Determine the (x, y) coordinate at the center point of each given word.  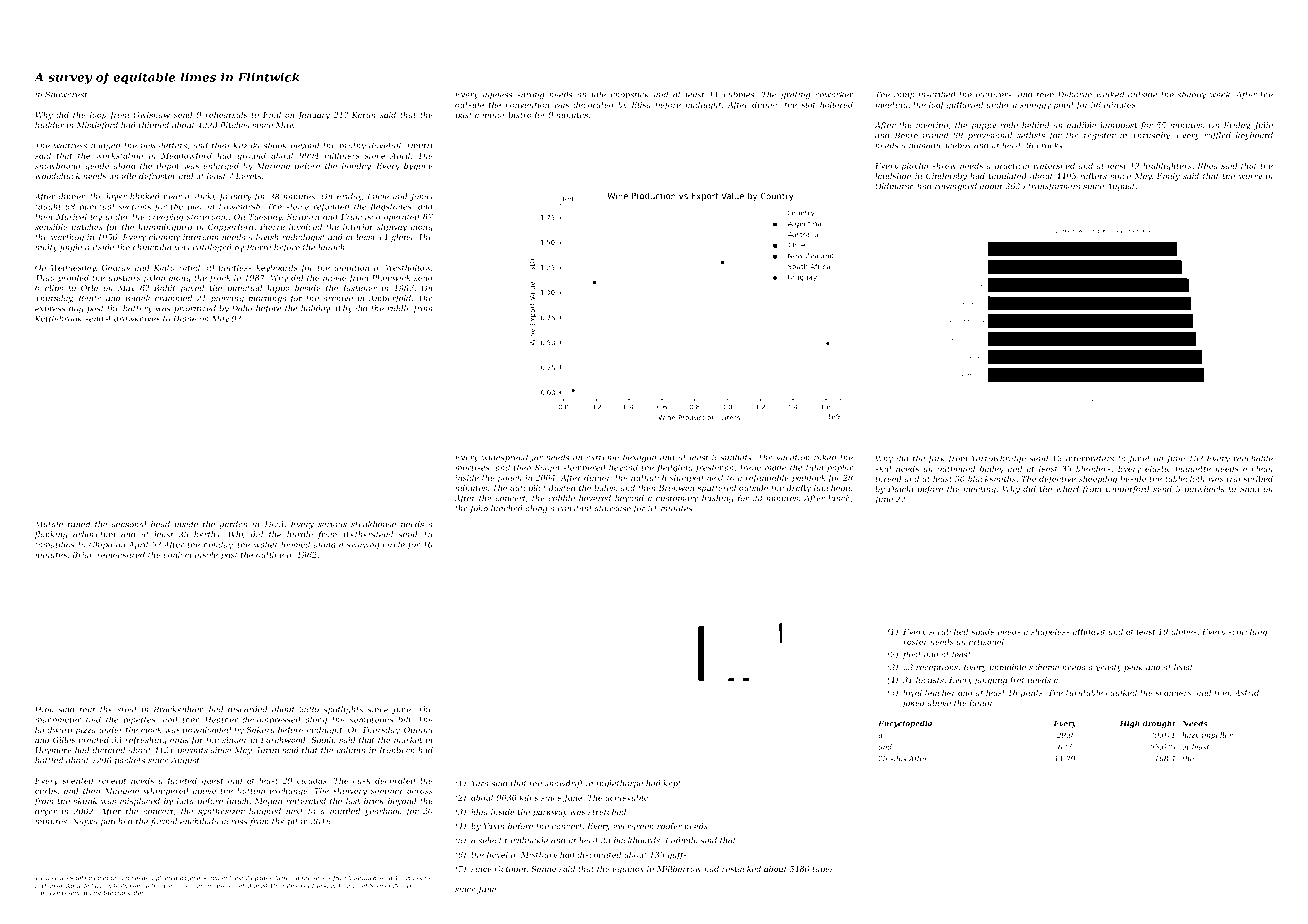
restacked (741, 868)
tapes (823, 870)
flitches (235, 126)
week (1220, 94)
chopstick (630, 95)
